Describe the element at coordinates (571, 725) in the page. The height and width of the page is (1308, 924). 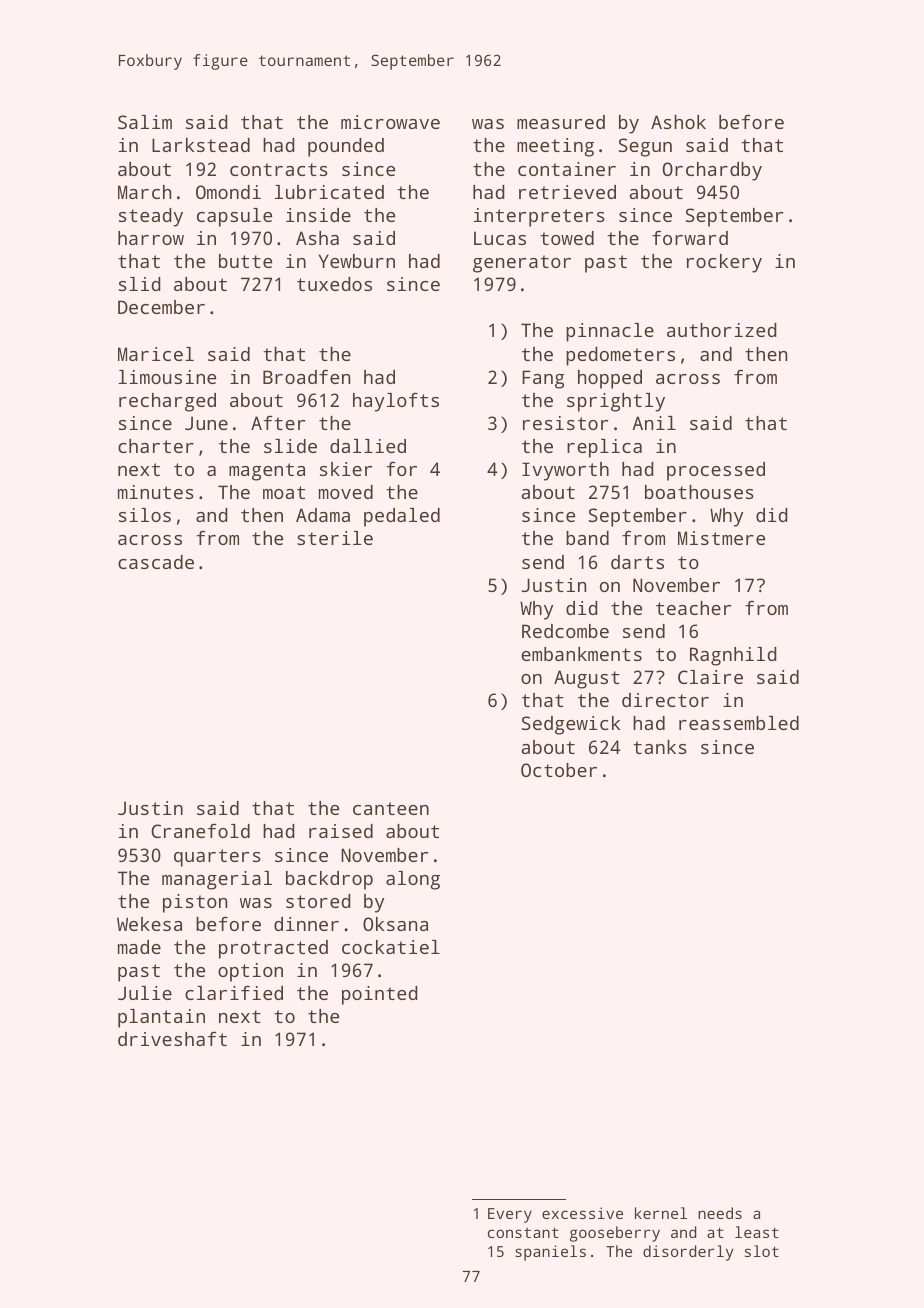
I see `Sedgewick` at that location.
